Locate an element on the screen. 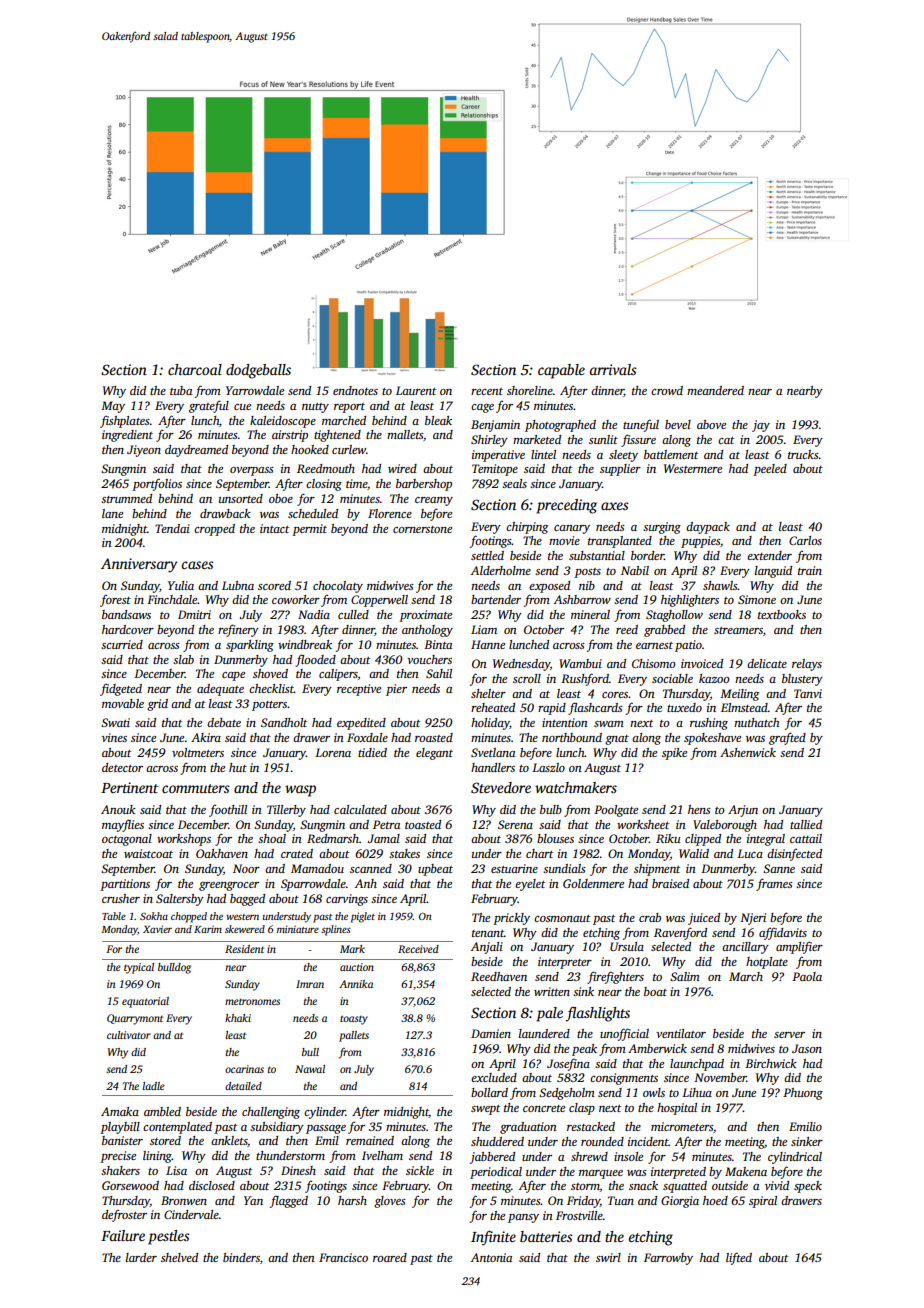  oboe is located at coordinates (281, 498).
